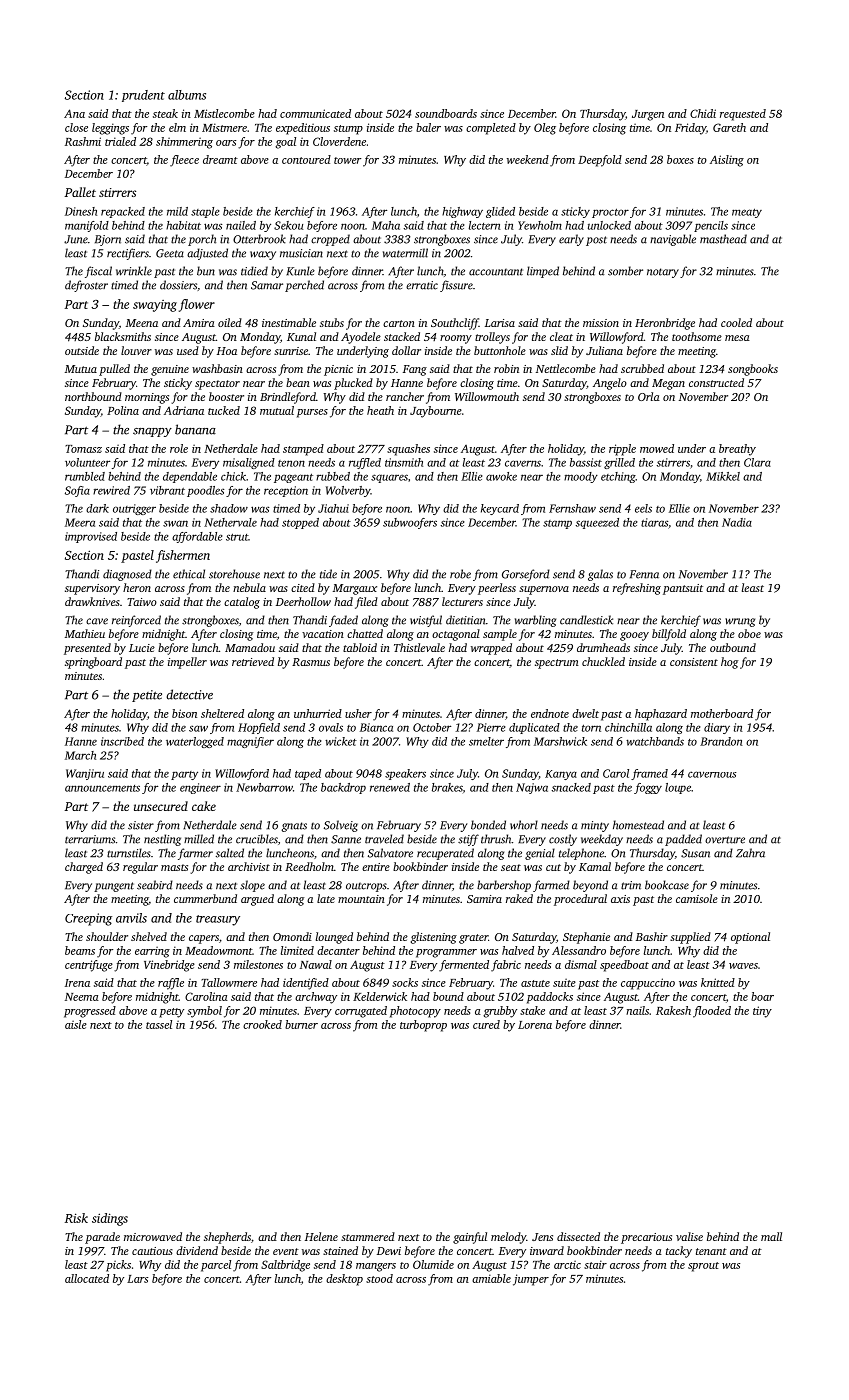  Describe the element at coordinates (753, 370) in the screenshot. I see `songbooks` at that location.
